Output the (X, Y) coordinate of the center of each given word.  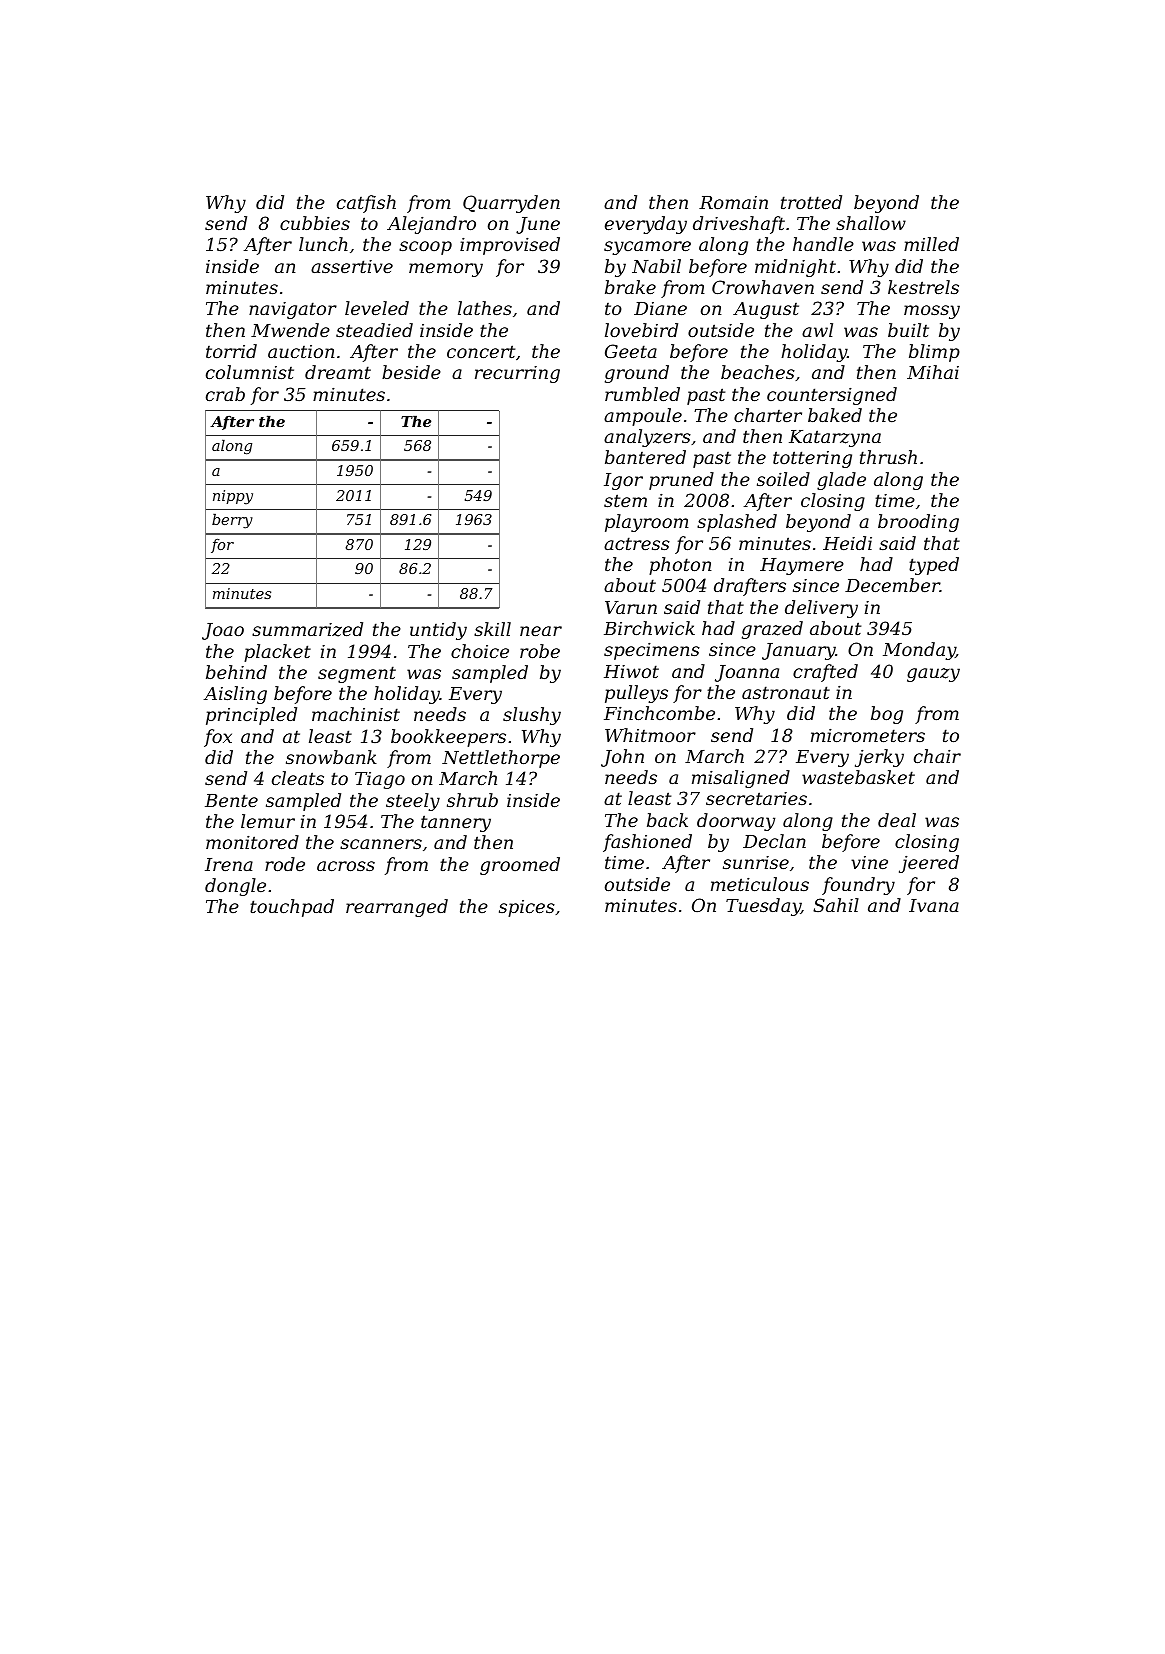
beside (411, 372)
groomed (520, 866)
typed (934, 566)
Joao (223, 631)
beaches (758, 372)
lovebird (641, 330)
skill (492, 629)
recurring (517, 374)
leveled (377, 308)
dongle (235, 887)
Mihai (933, 372)
